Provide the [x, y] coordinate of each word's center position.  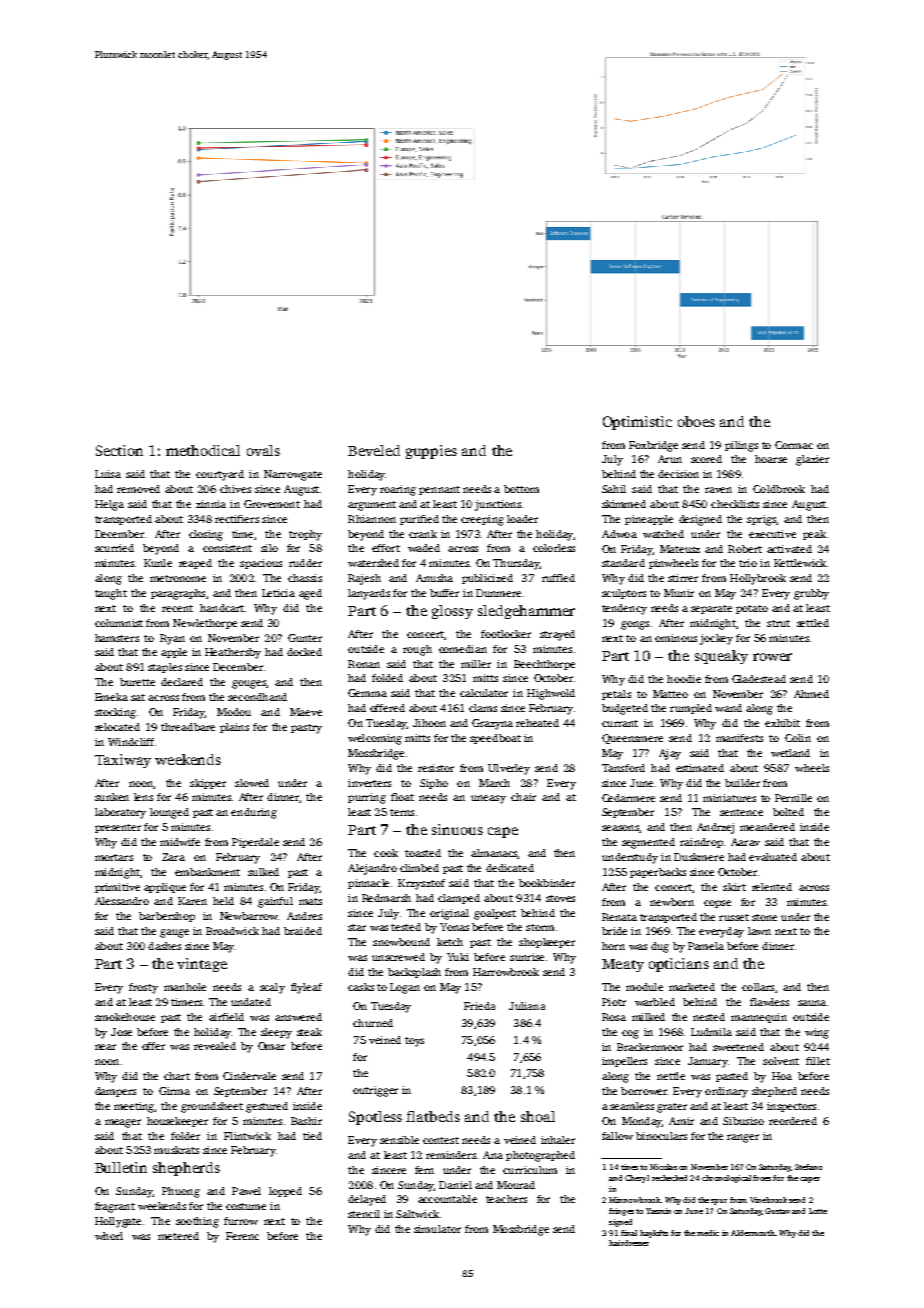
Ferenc [242, 1236]
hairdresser [629, 1243]
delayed [367, 1200]
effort [386, 548]
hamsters [117, 638]
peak [814, 535]
